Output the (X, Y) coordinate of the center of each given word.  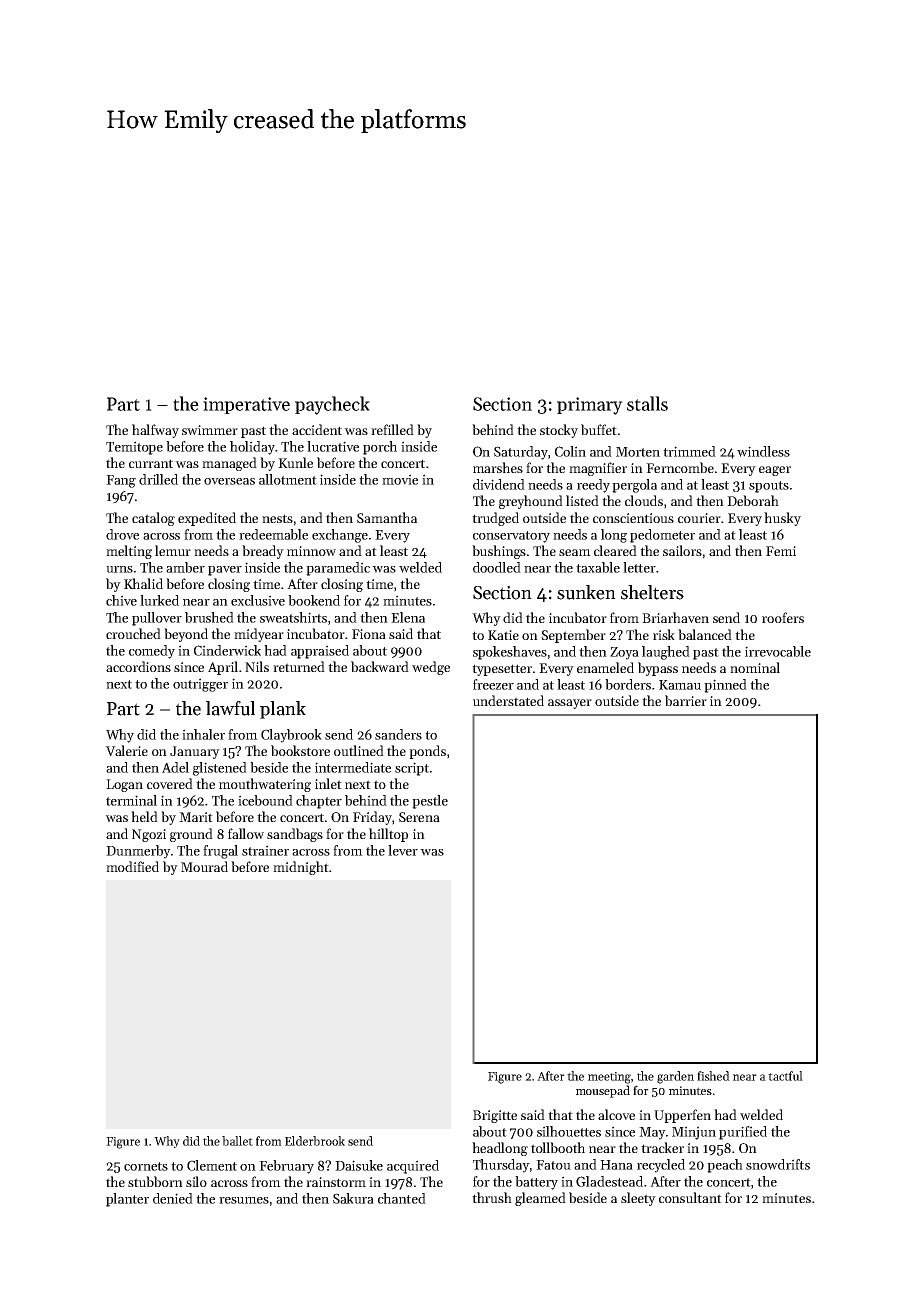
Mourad (204, 866)
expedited (207, 519)
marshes (498, 467)
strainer (265, 850)
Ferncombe (680, 467)
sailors (682, 550)
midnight (301, 868)
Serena (419, 817)
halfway (155, 431)
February (286, 1167)
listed (582, 500)
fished (713, 1076)
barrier (686, 700)
